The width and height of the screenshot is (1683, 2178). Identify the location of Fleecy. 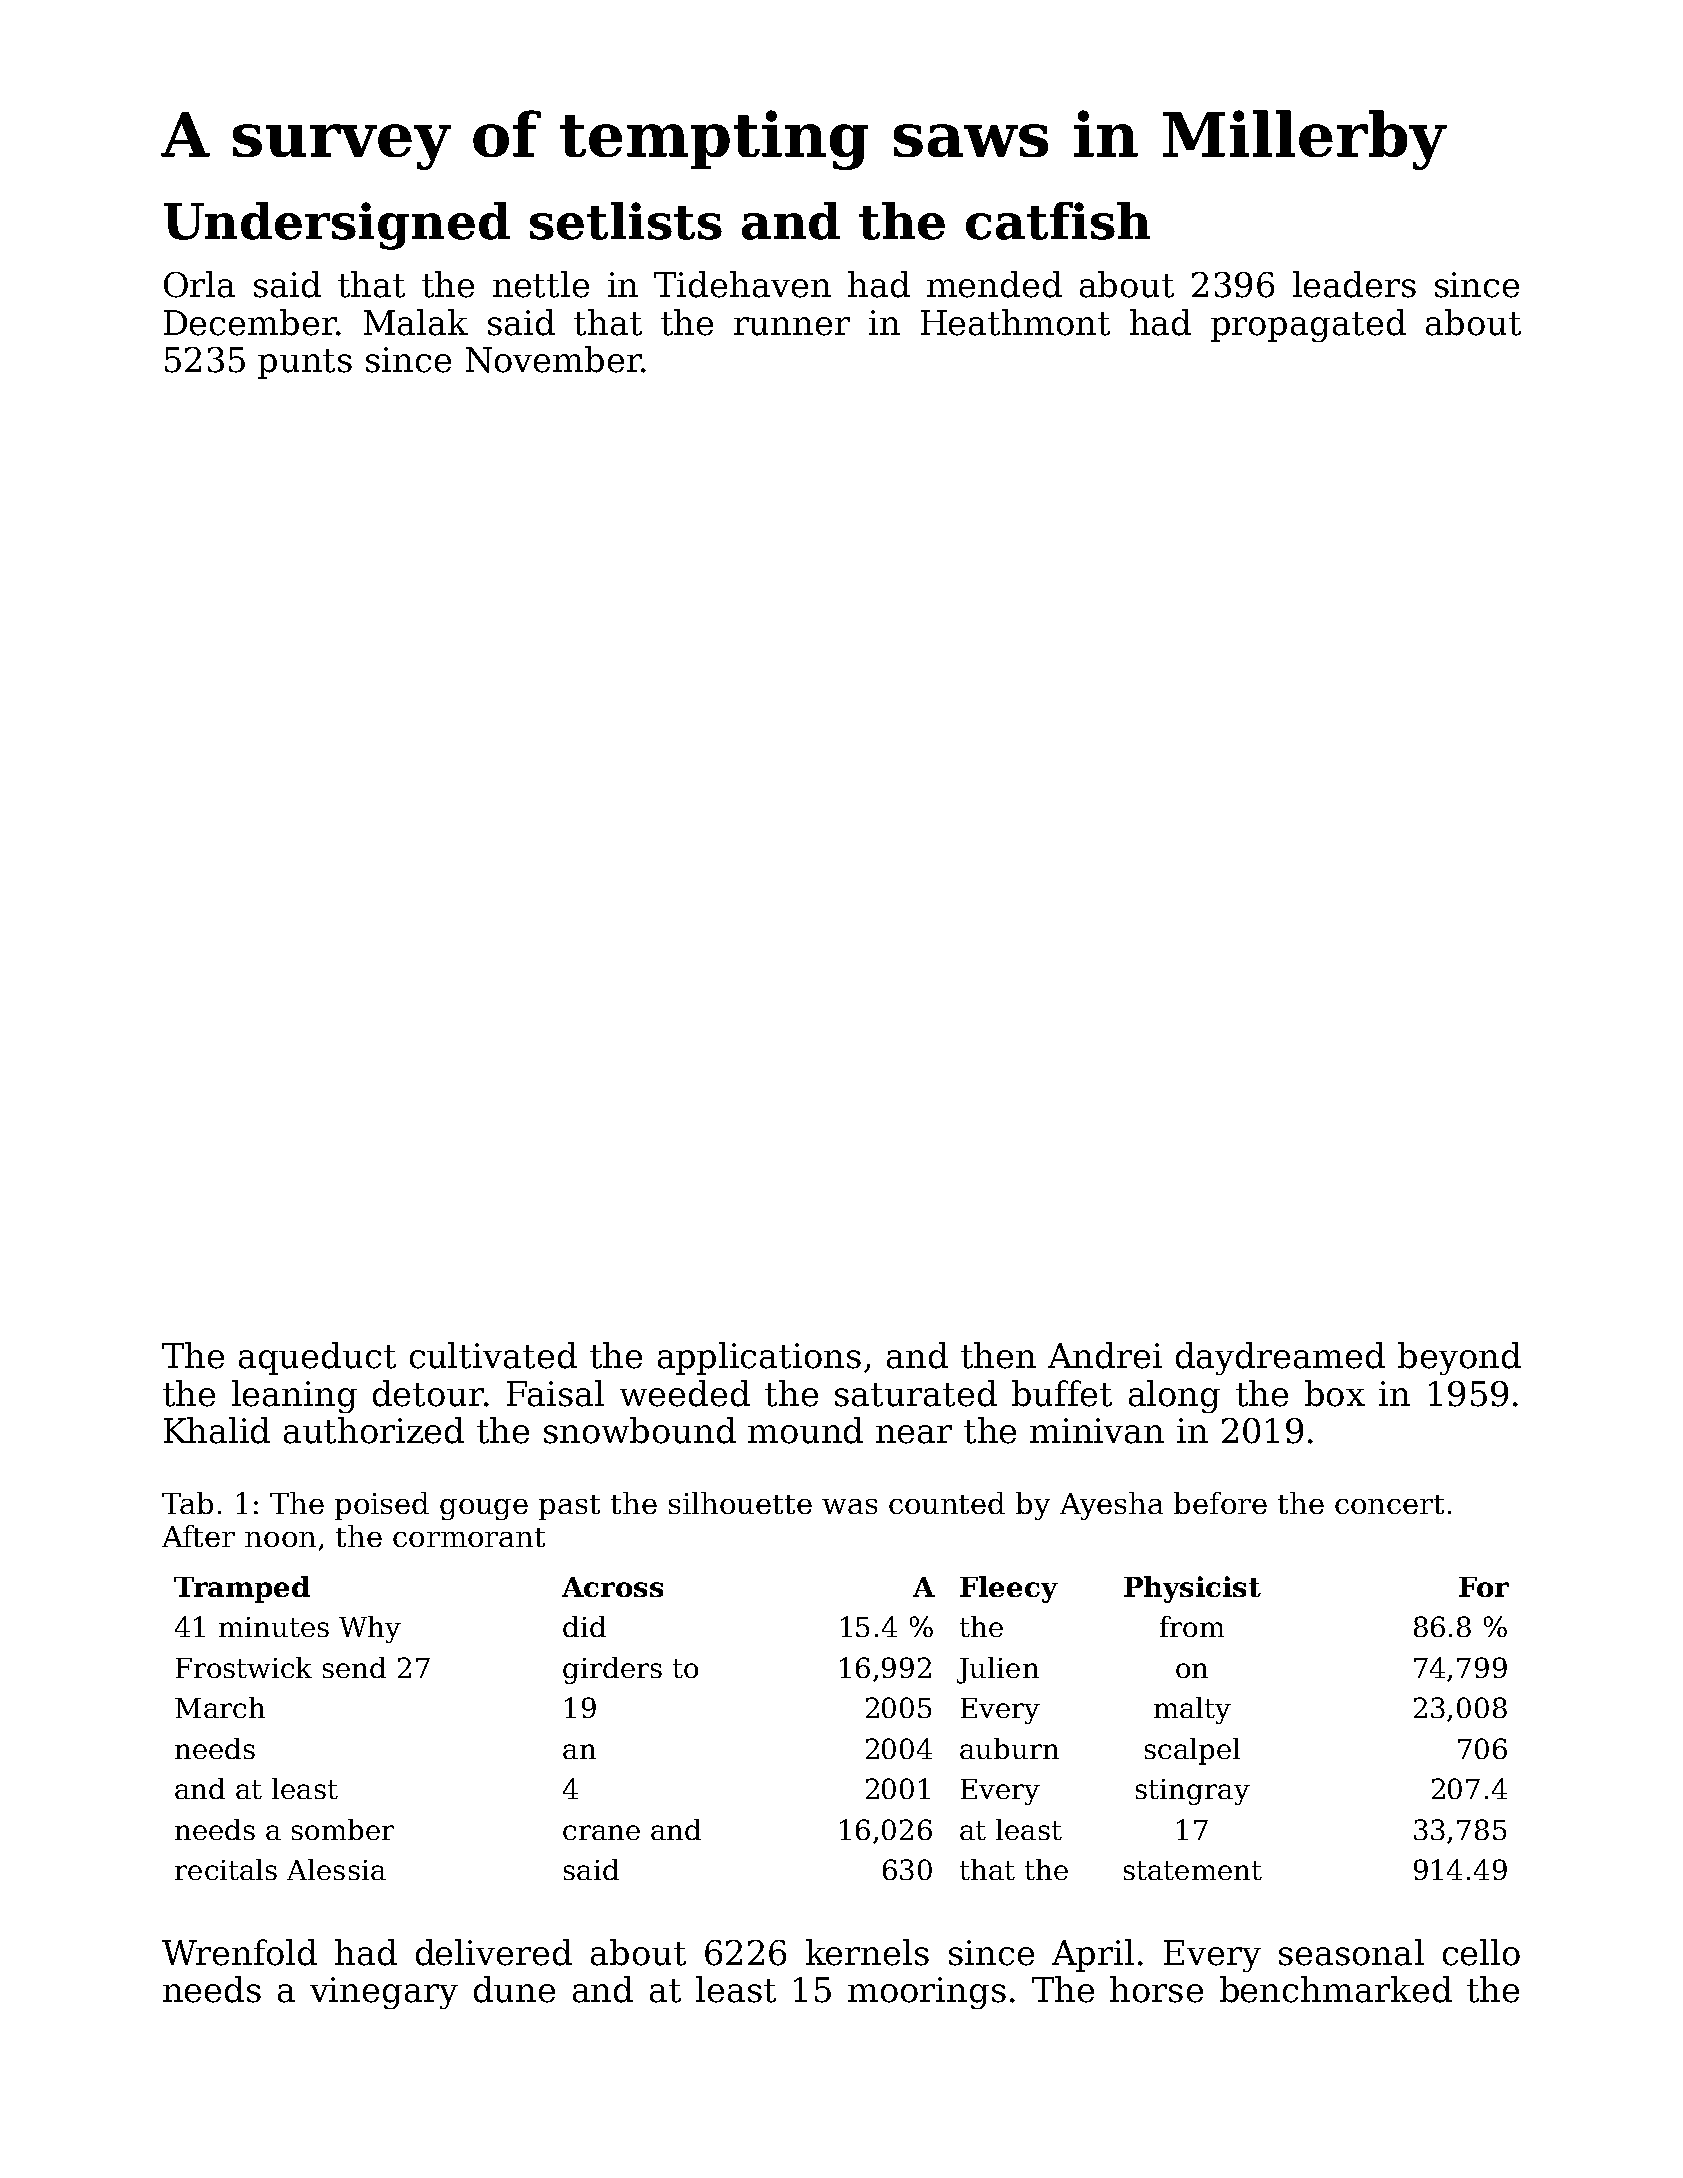
(1009, 1589).
